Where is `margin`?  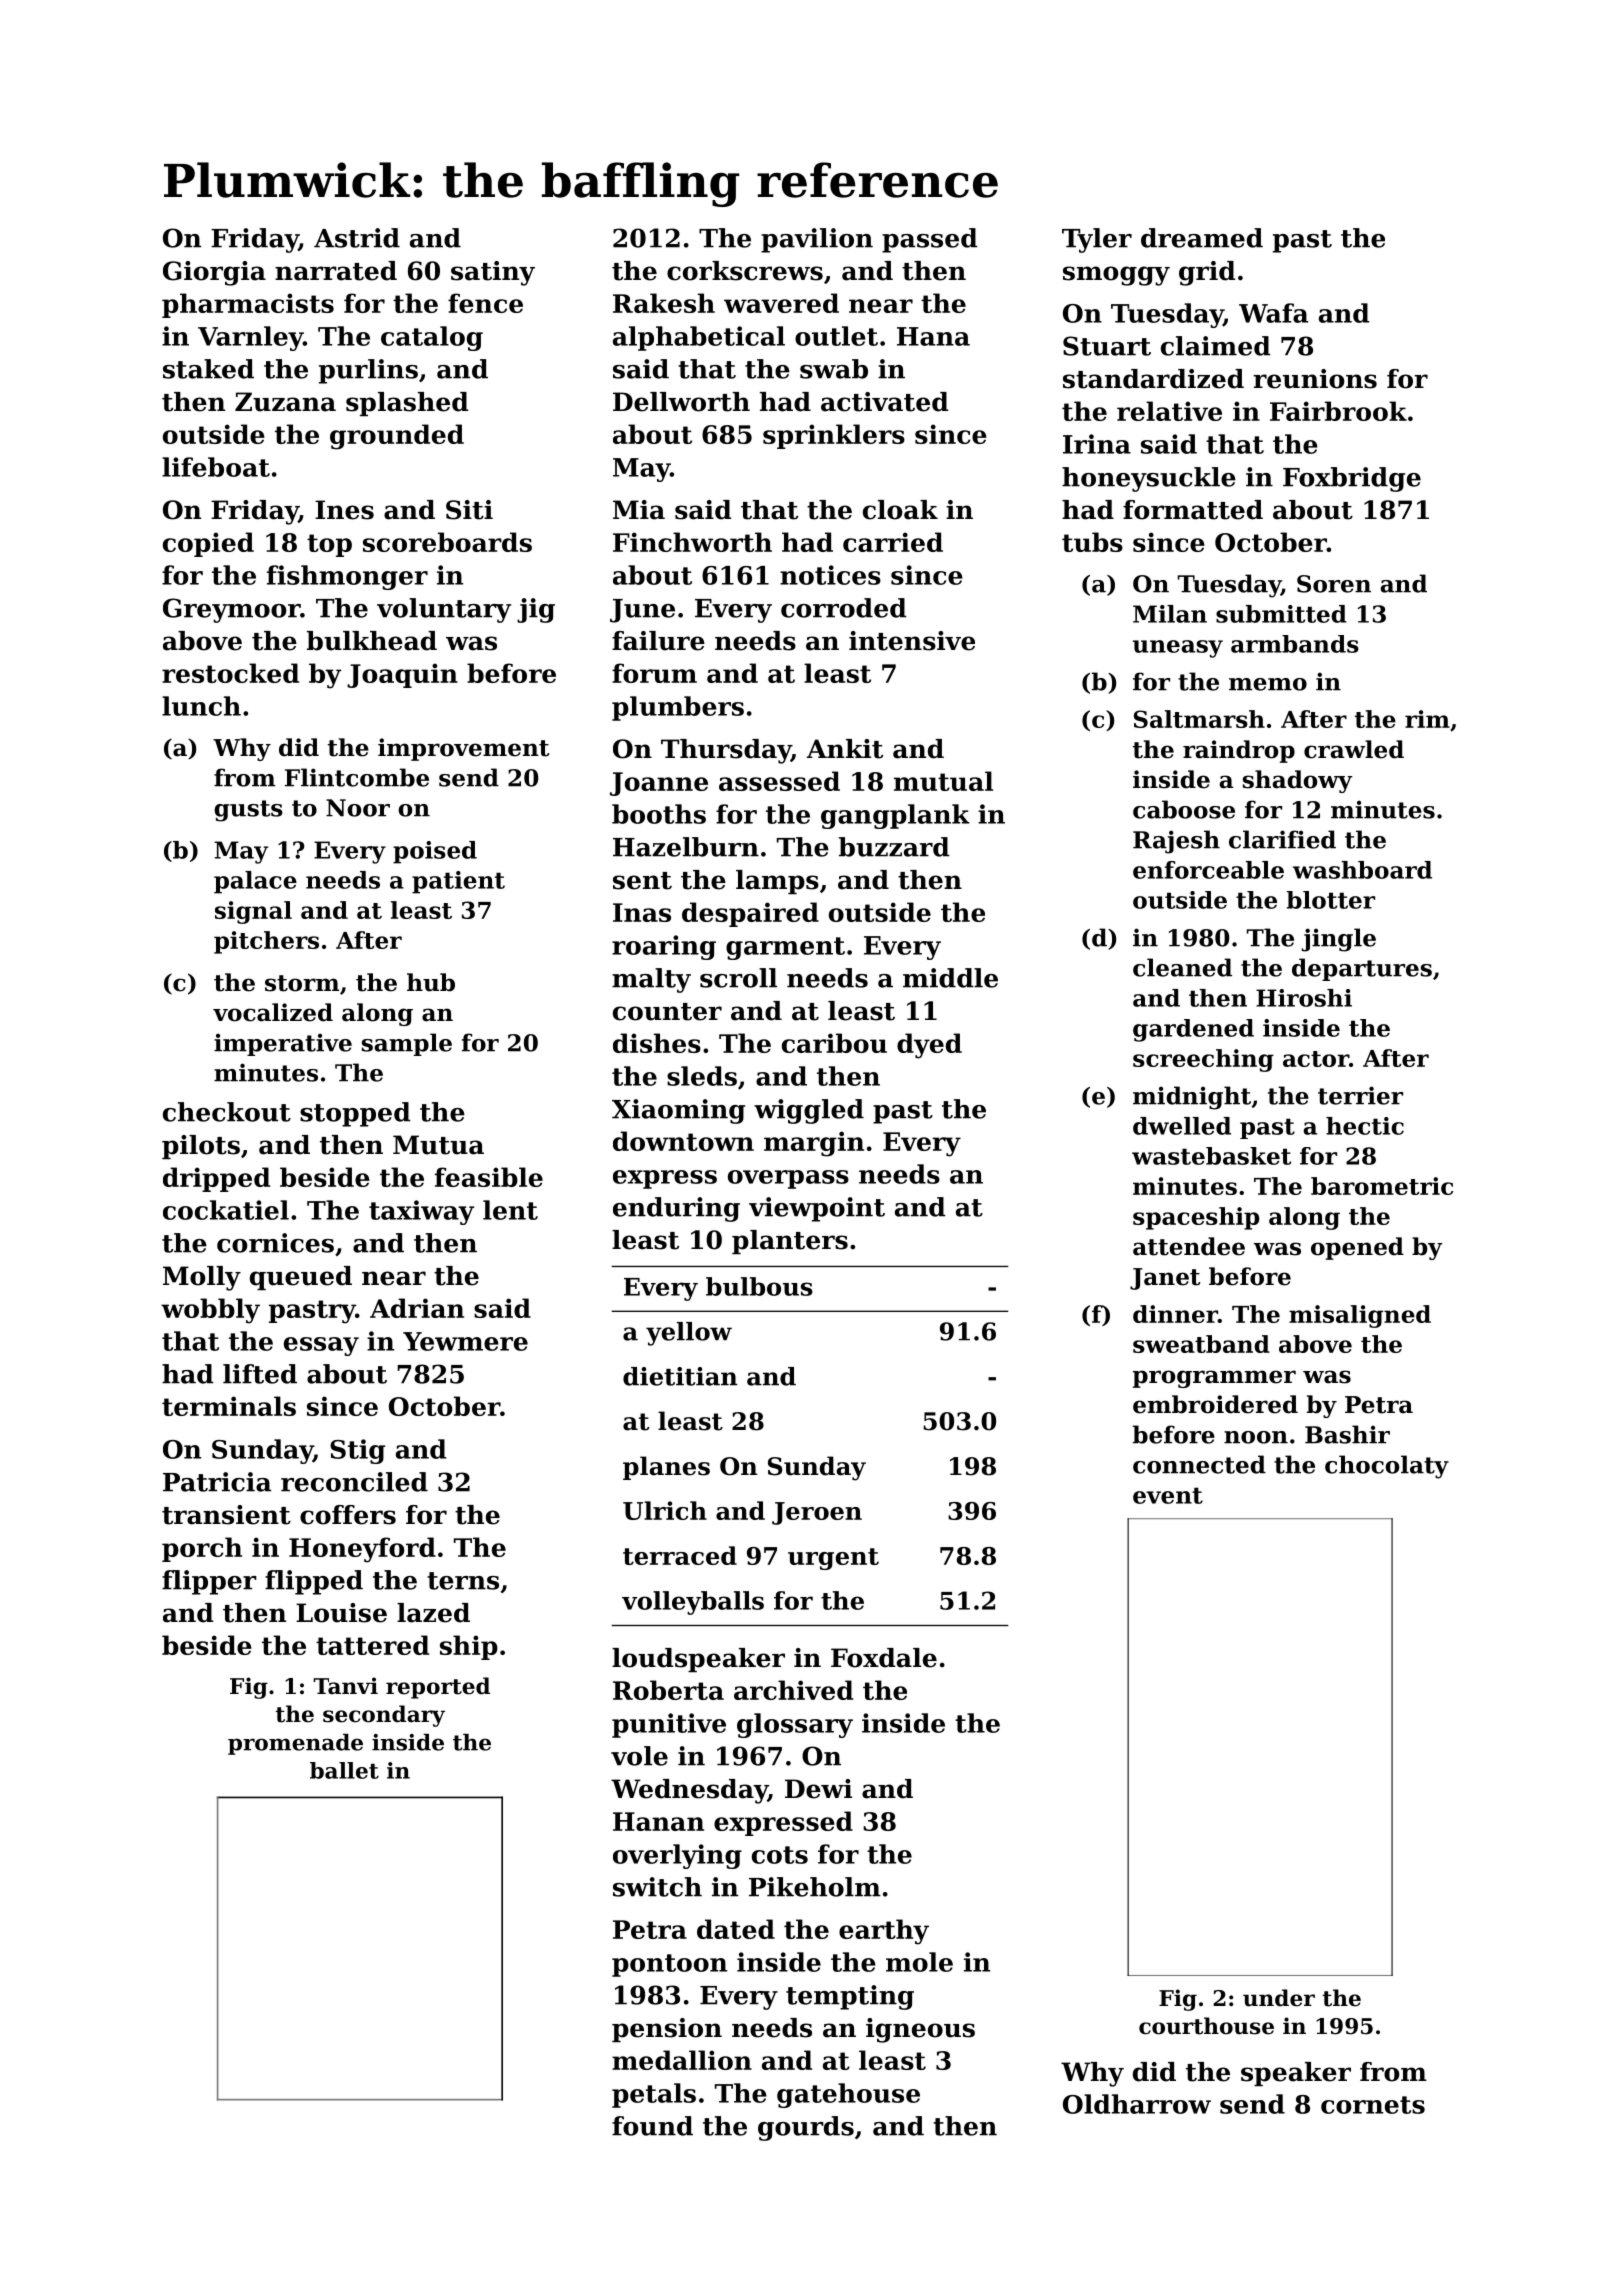
margin is located at coordinates (814, 1144).
